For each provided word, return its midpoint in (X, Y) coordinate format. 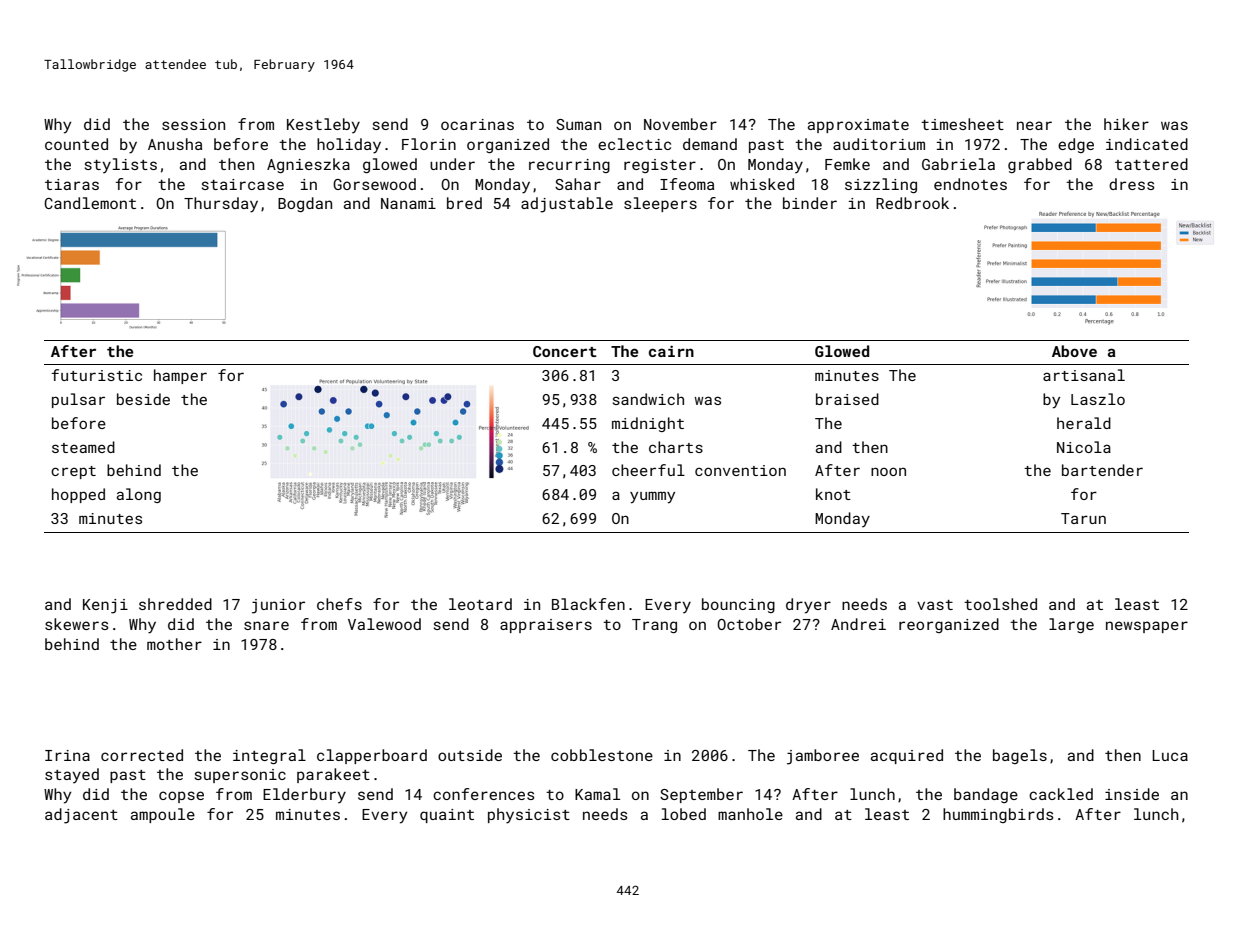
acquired (907, 756)
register (660, 166)
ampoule (163, 815)
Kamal (597, 794)
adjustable (567, 205)
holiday (349, 146)
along (139, 495)
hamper (180, 376)
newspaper (1147, 627)
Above (1074, 351)
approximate (858, 126)
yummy (652, 497)
